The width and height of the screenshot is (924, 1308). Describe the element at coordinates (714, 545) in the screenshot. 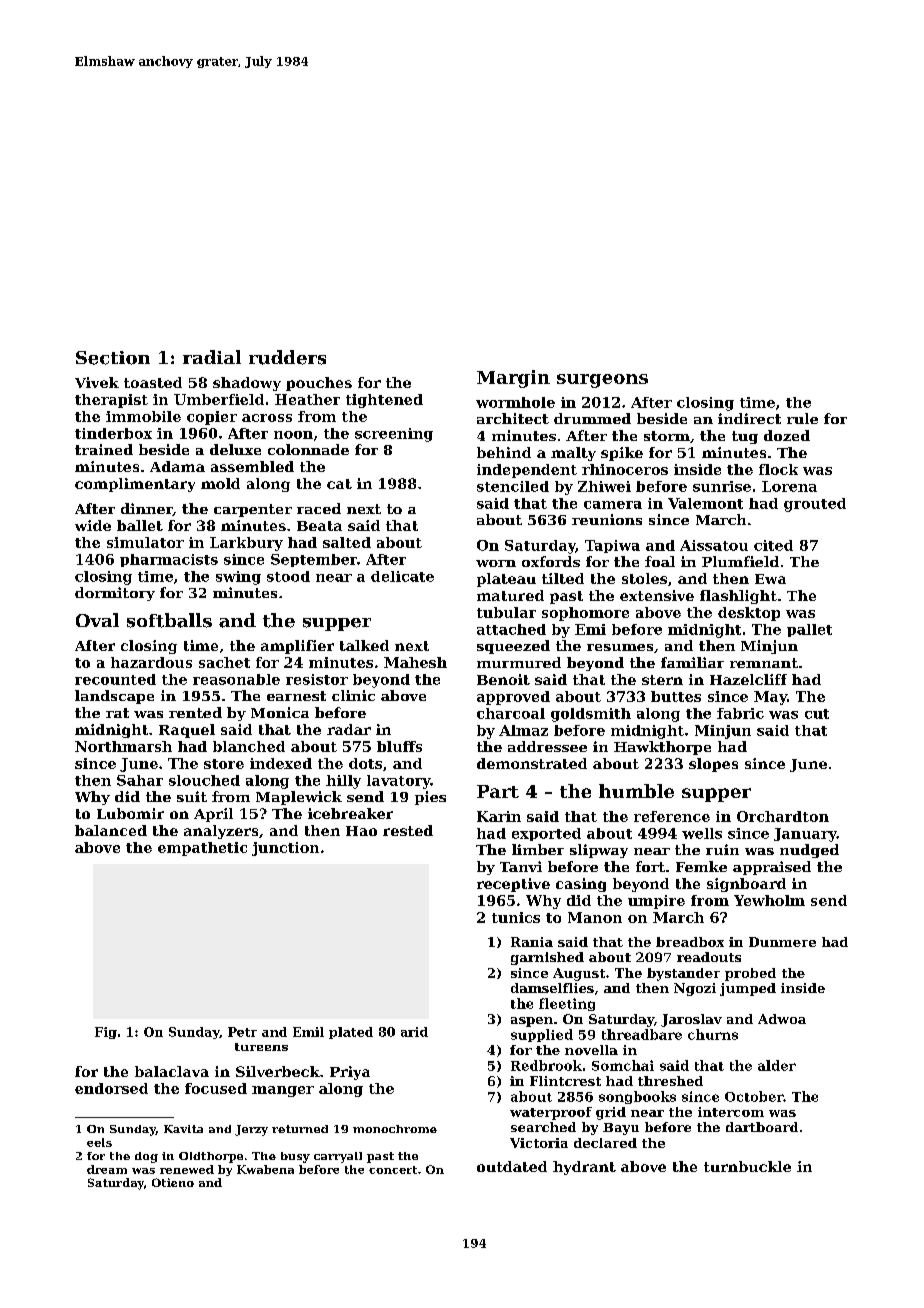

I see `Aissatou` at that location.
